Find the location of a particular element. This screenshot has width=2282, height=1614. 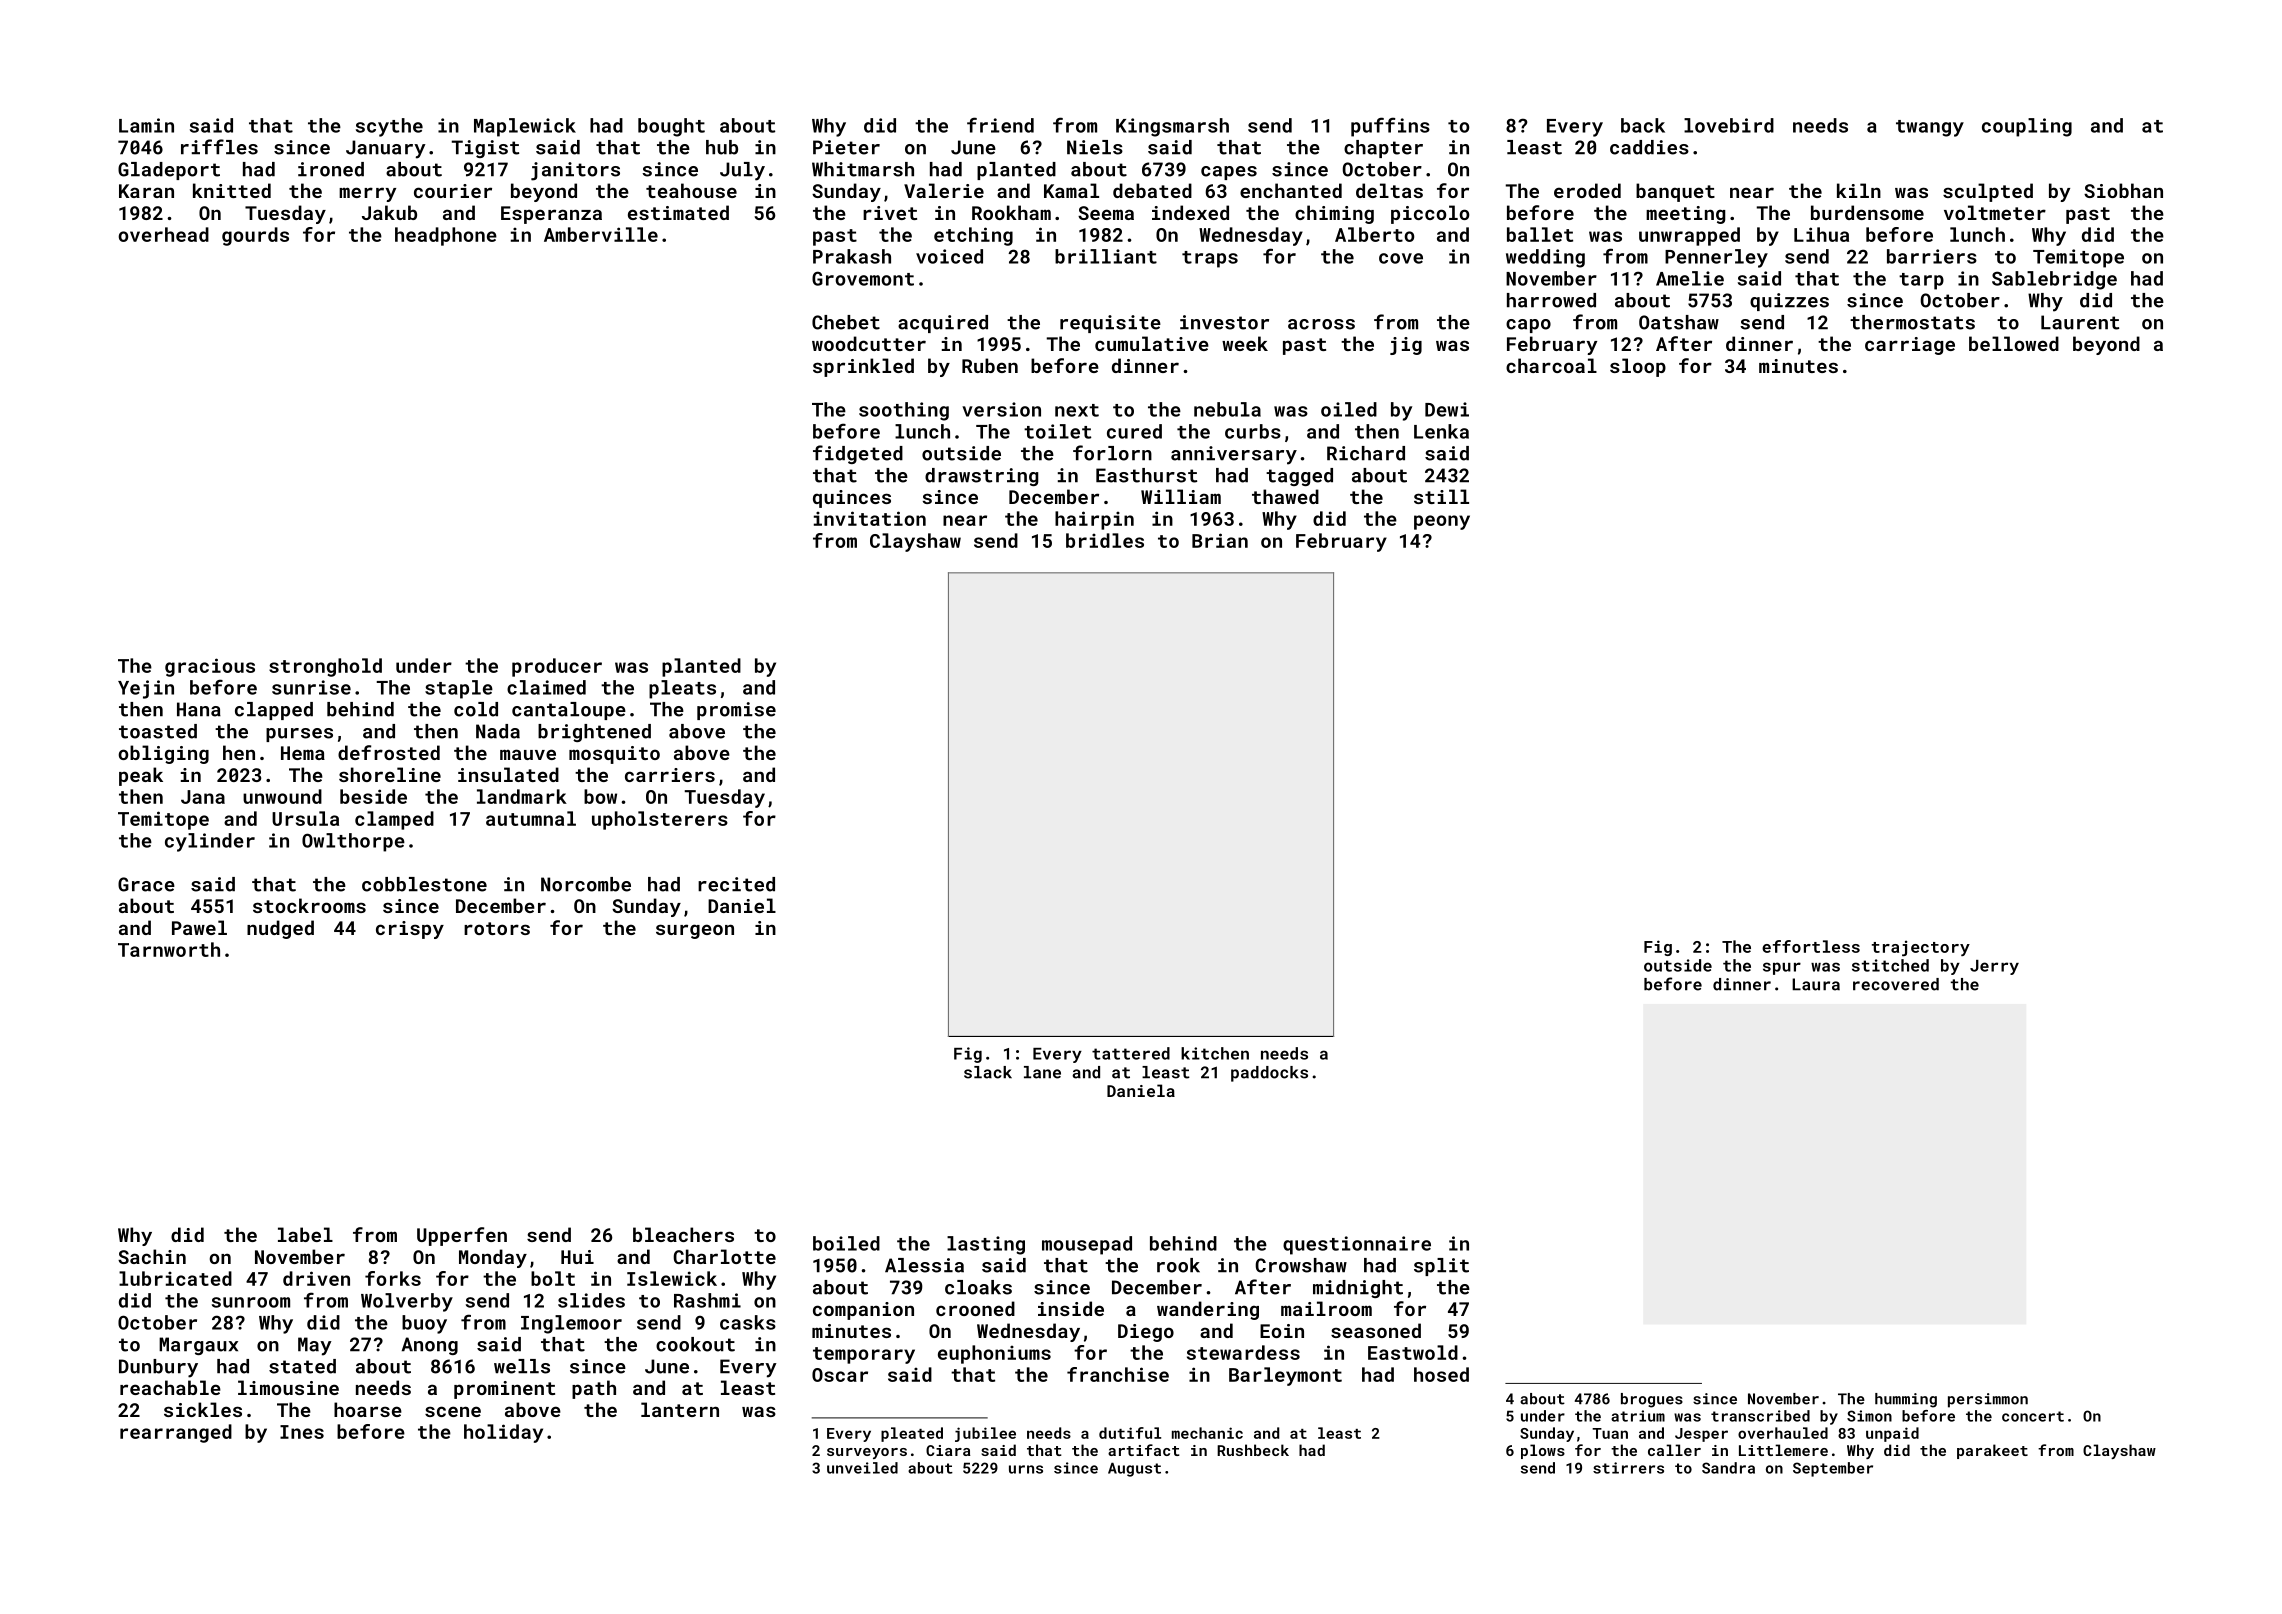

upholsterers is located at coordinates (660, 820).
